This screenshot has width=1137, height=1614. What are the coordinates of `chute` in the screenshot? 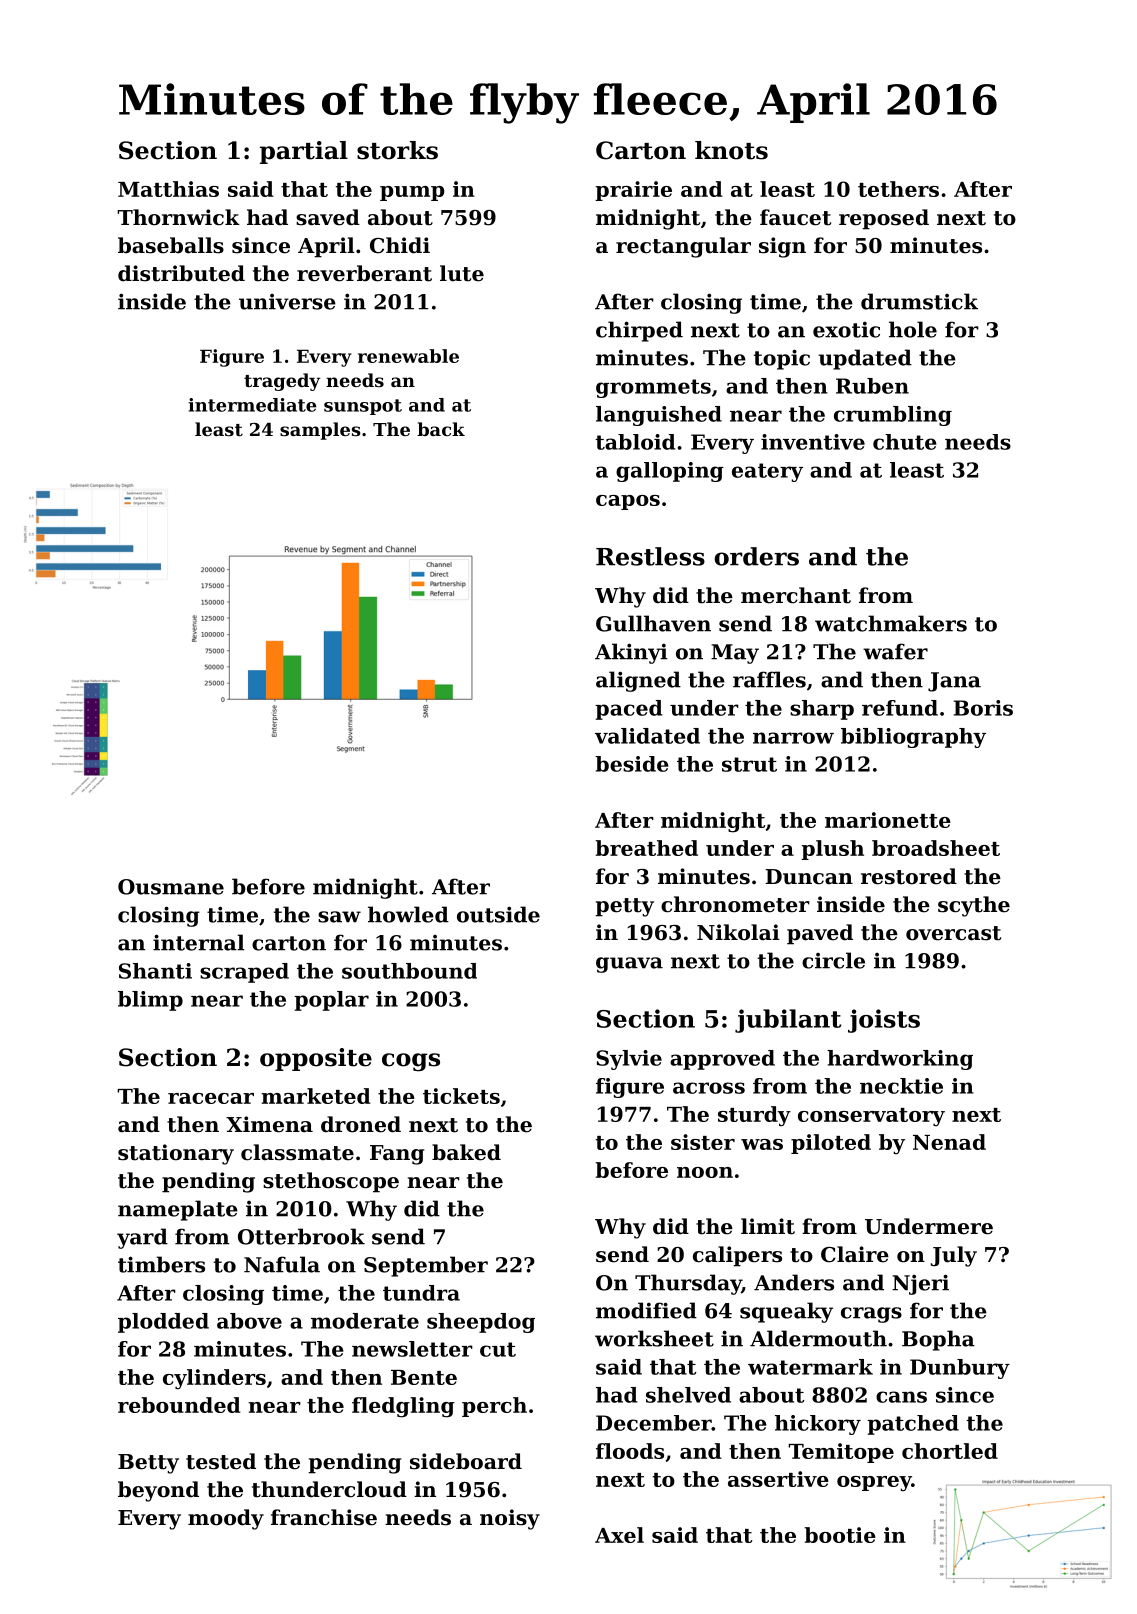 It's located at (905, 442).
